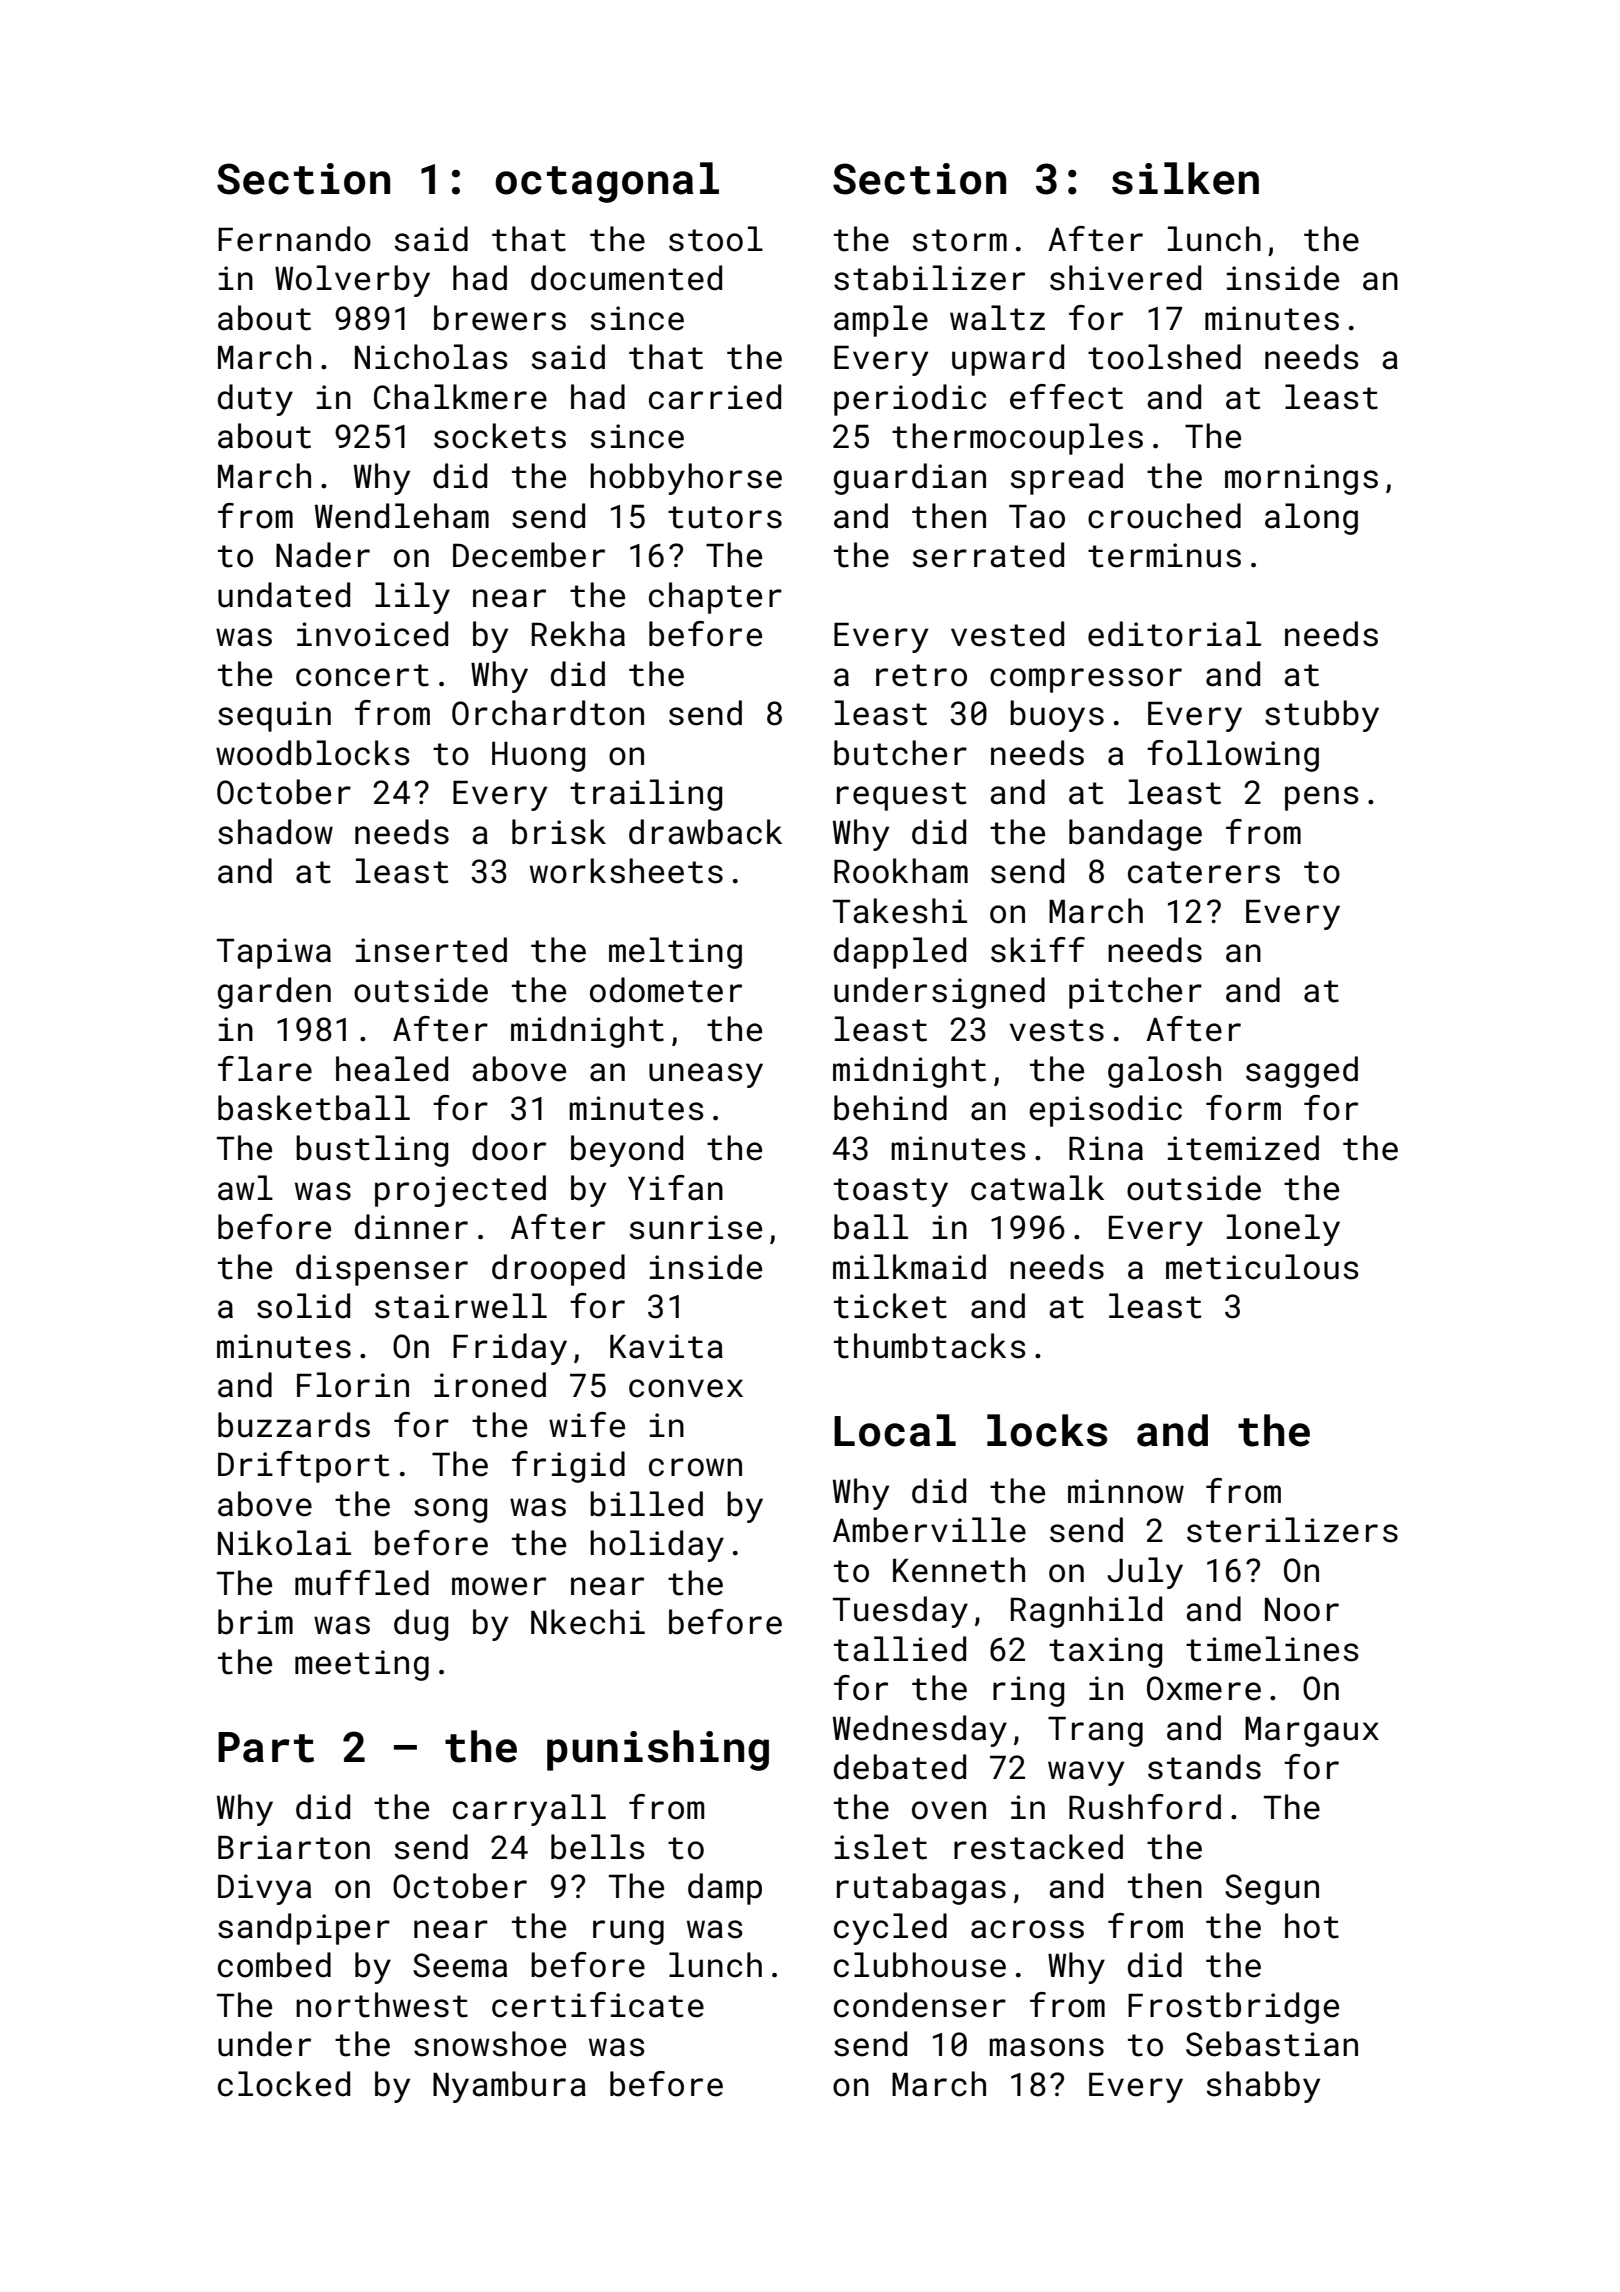 The height and width of the image is (2292, 1620). Describe the element at coordinates (1126, 1491) in the image. I see `minnow` at that location.
